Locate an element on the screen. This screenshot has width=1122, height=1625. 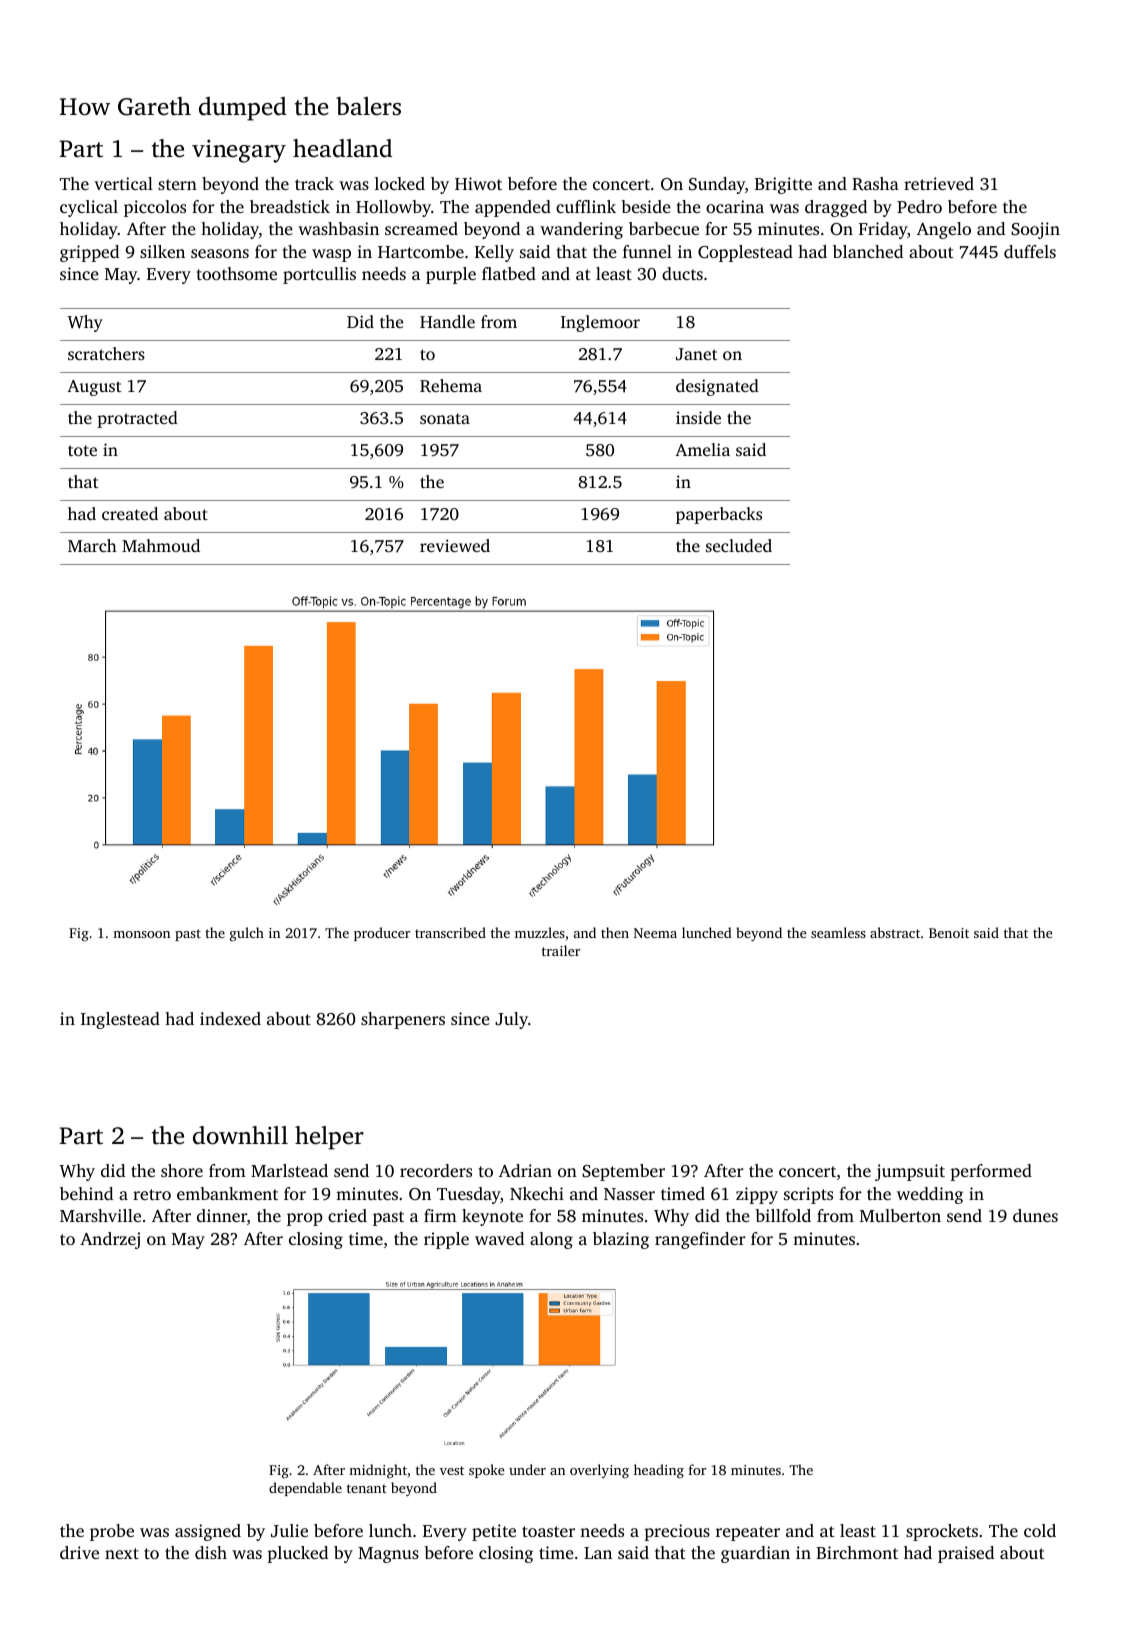
plucked is located at coordinates (297, 1554).
